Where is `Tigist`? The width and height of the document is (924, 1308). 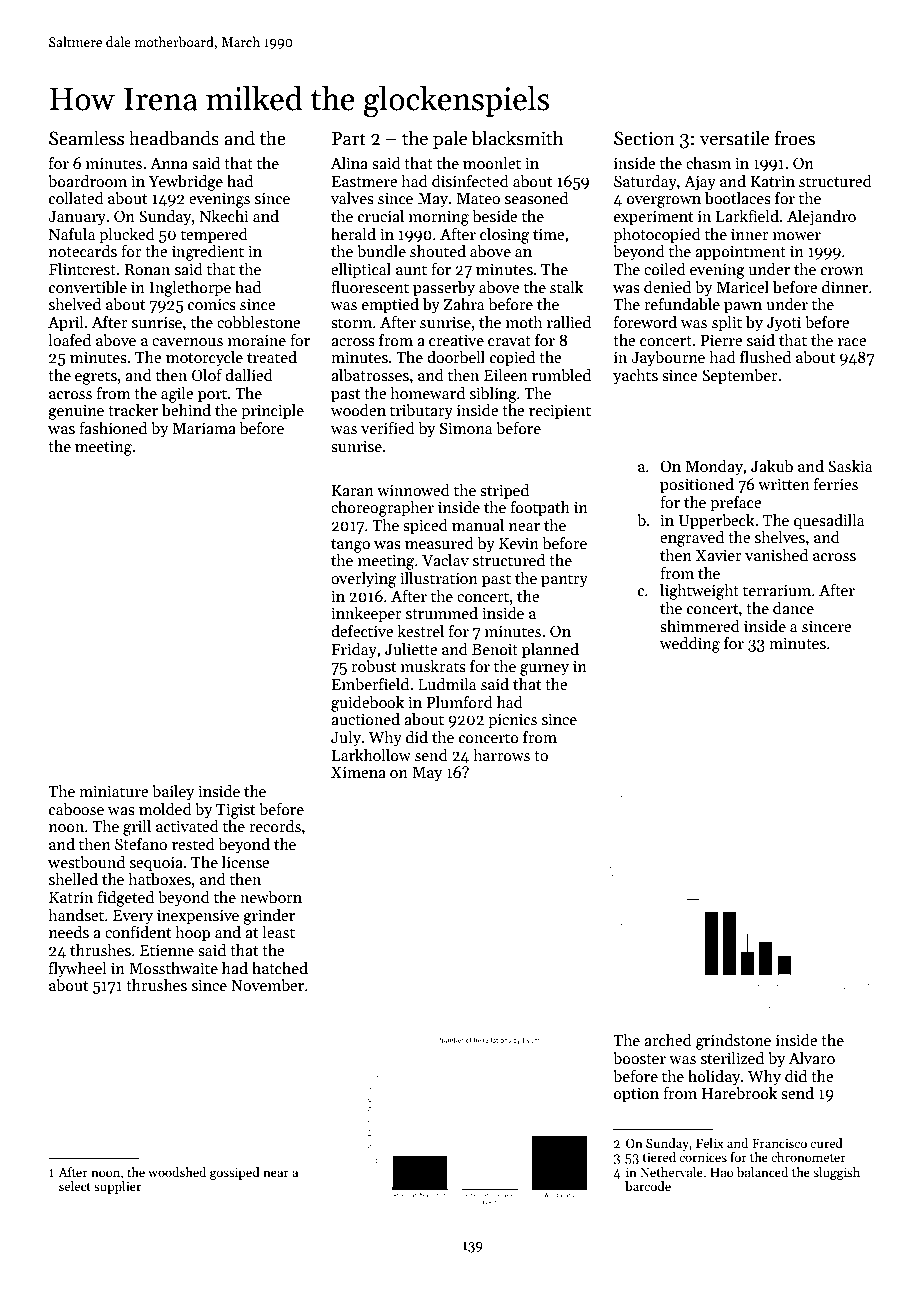 Tigist is located at coordinates (235, 811).
